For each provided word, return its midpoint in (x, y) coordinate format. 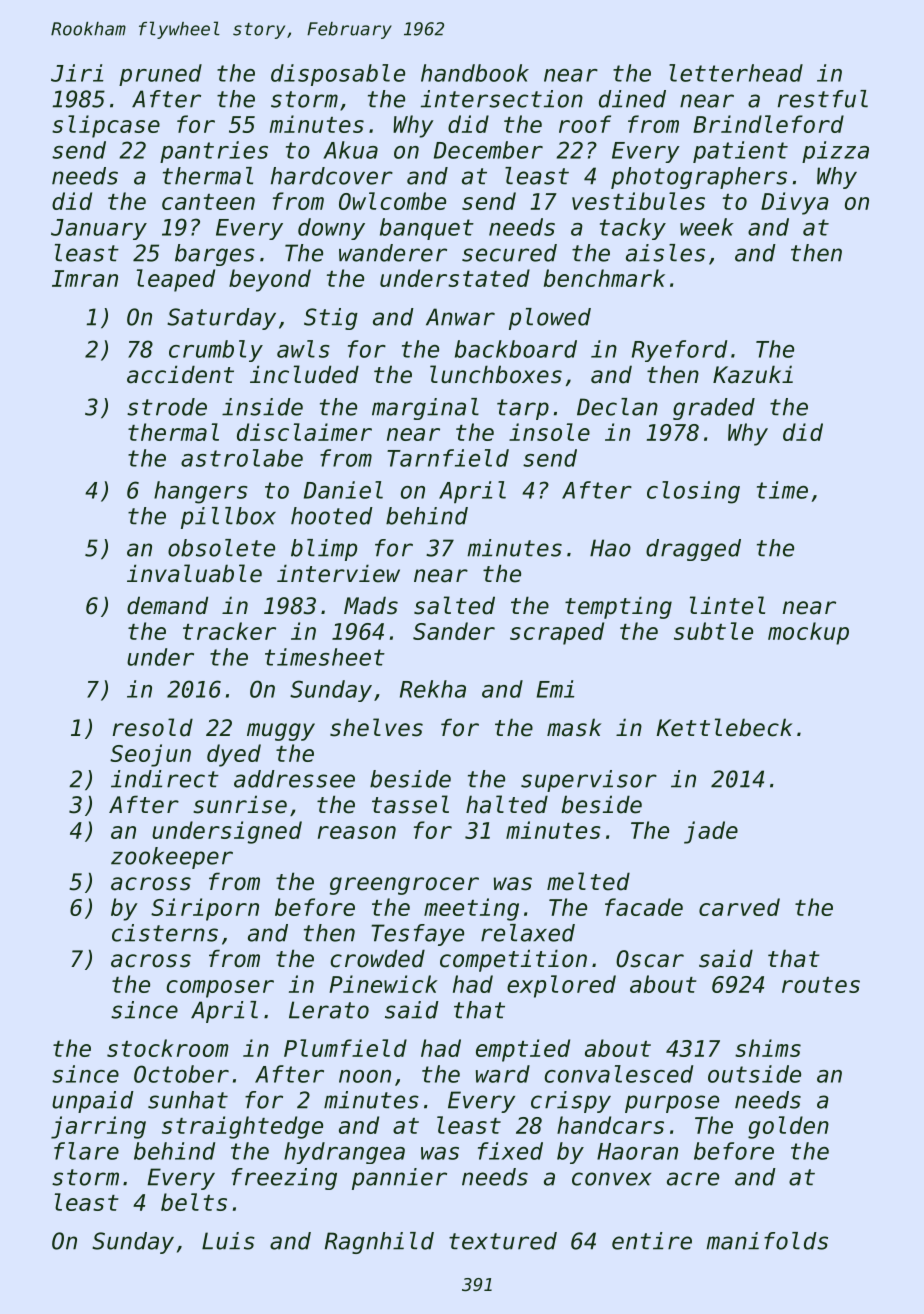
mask (574, 727)
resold (153, 727)
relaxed (528, 933)
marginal (425, 409)
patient (740, 152)
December (488, 150)
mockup (808, 633)
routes (821, 985)
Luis (228, 1241)
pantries (214, 152)
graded (714, 409)
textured (503, 1241)
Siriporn (205, 909)
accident (180, 374)
